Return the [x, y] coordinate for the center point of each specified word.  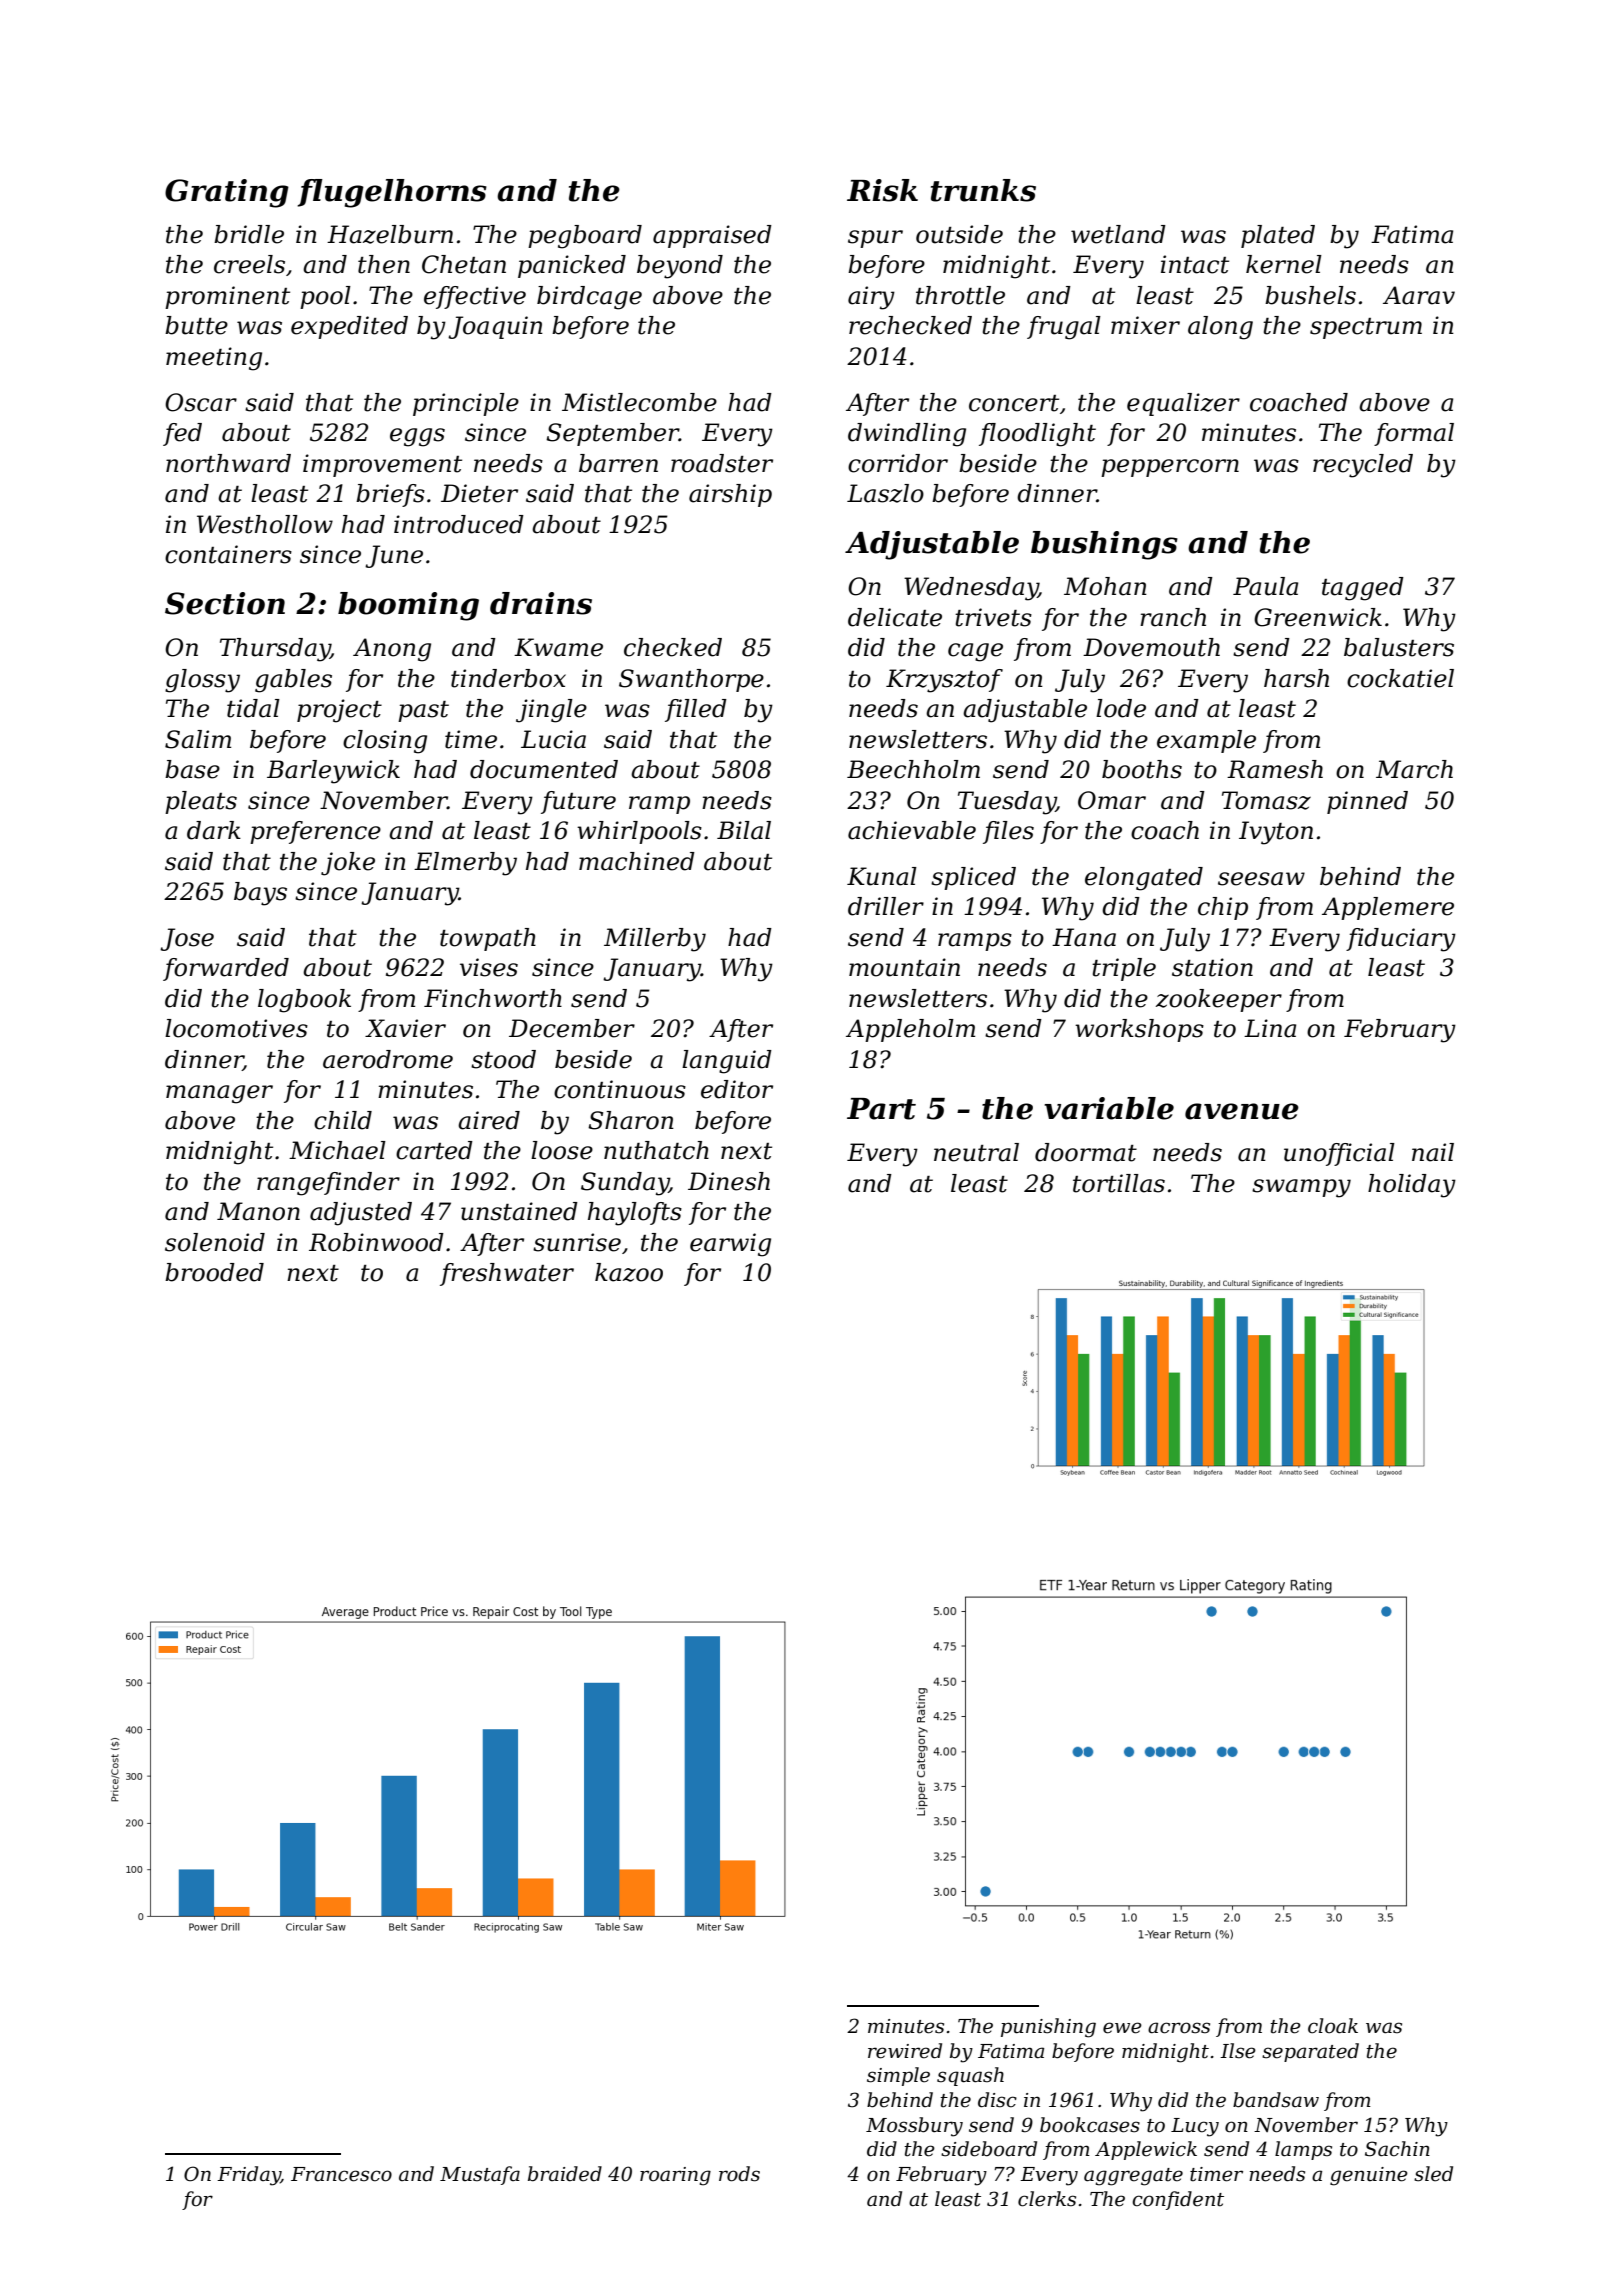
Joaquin [495, 327]
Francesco [341, 2174]
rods [739, 2174]
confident [1178, 2200]
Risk [882, 190]
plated [1278, 236]
